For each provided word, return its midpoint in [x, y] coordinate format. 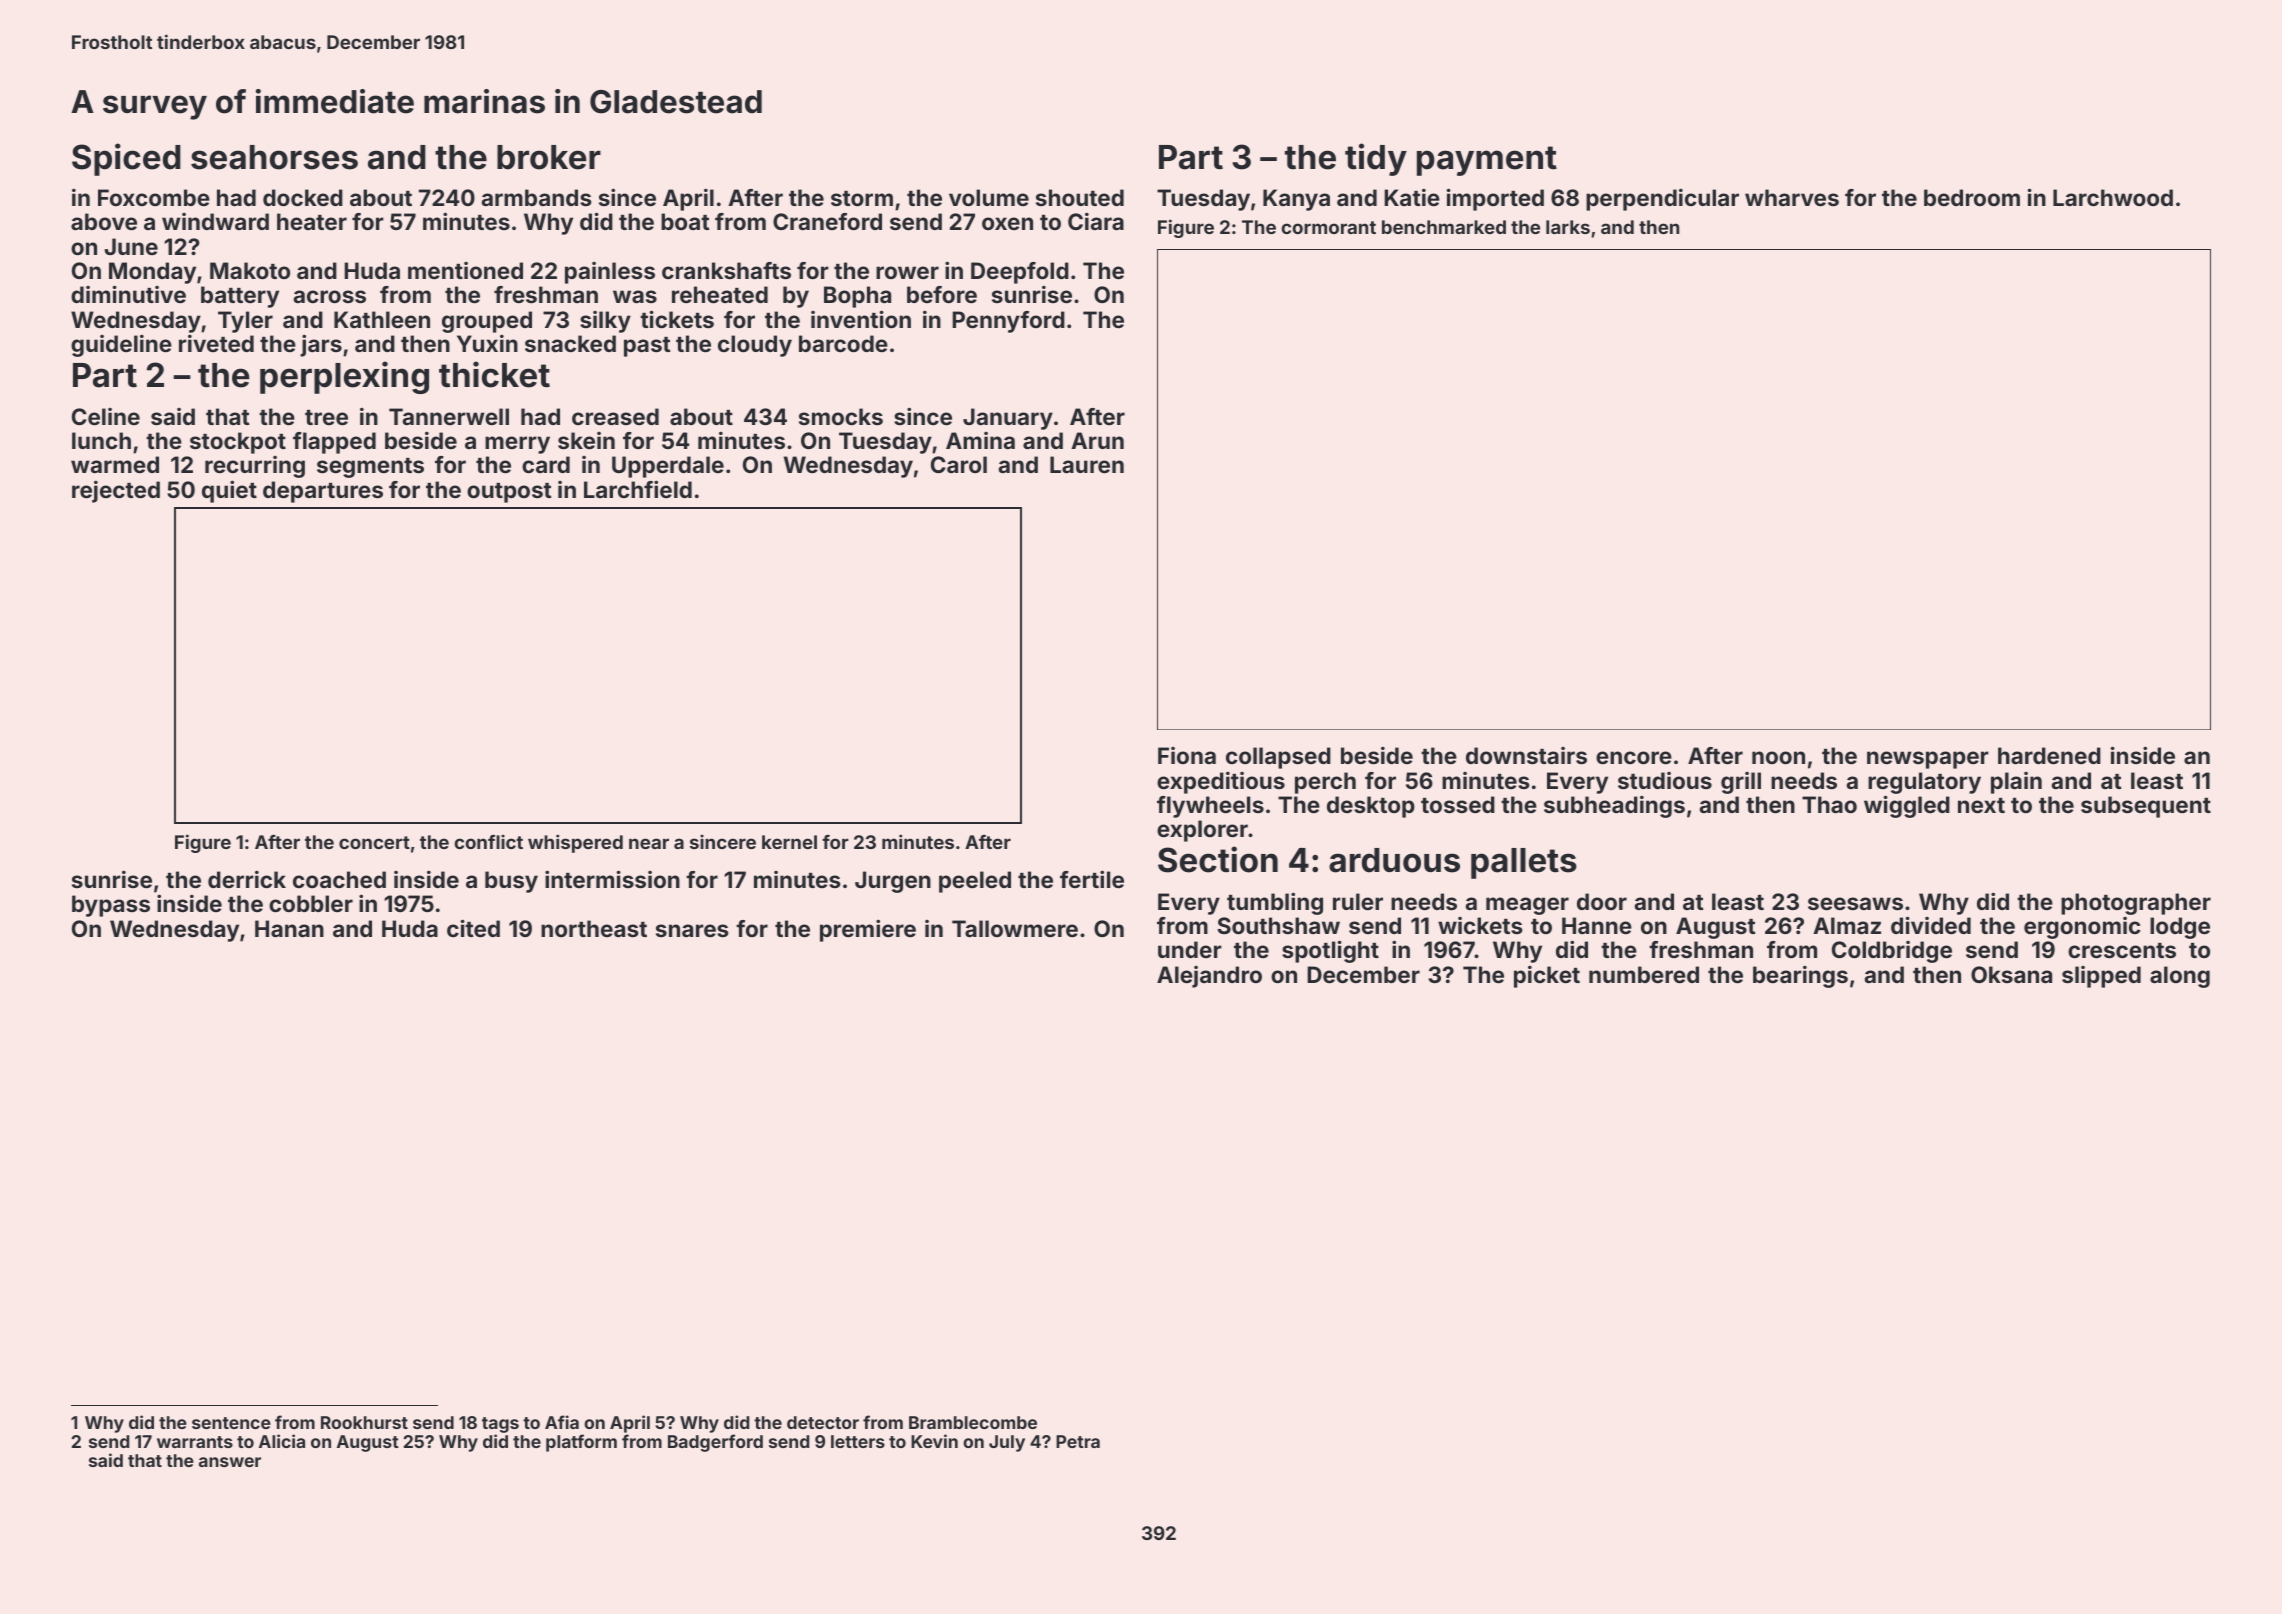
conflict [489, 842]
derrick [247, 879]
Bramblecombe [973, 1422]
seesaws [1855, 903]
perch [1325, 783]
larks [1568, 227]
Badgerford [715, 1443]
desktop [1371, 807]
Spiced [126, 159]
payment [1487, 161]
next [1981, 805]
